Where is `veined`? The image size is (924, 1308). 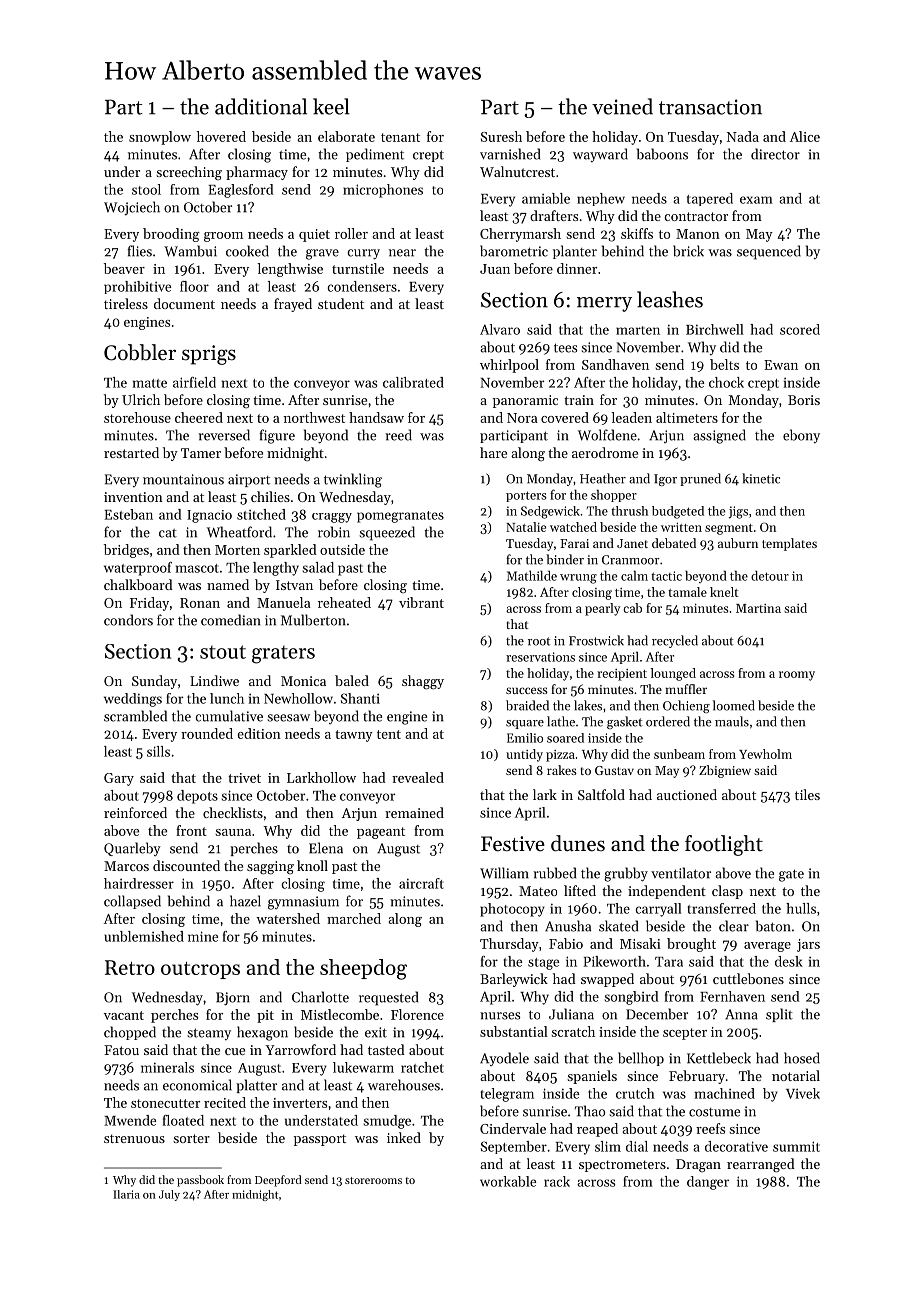 veined is located at coordinates (622, 106).
